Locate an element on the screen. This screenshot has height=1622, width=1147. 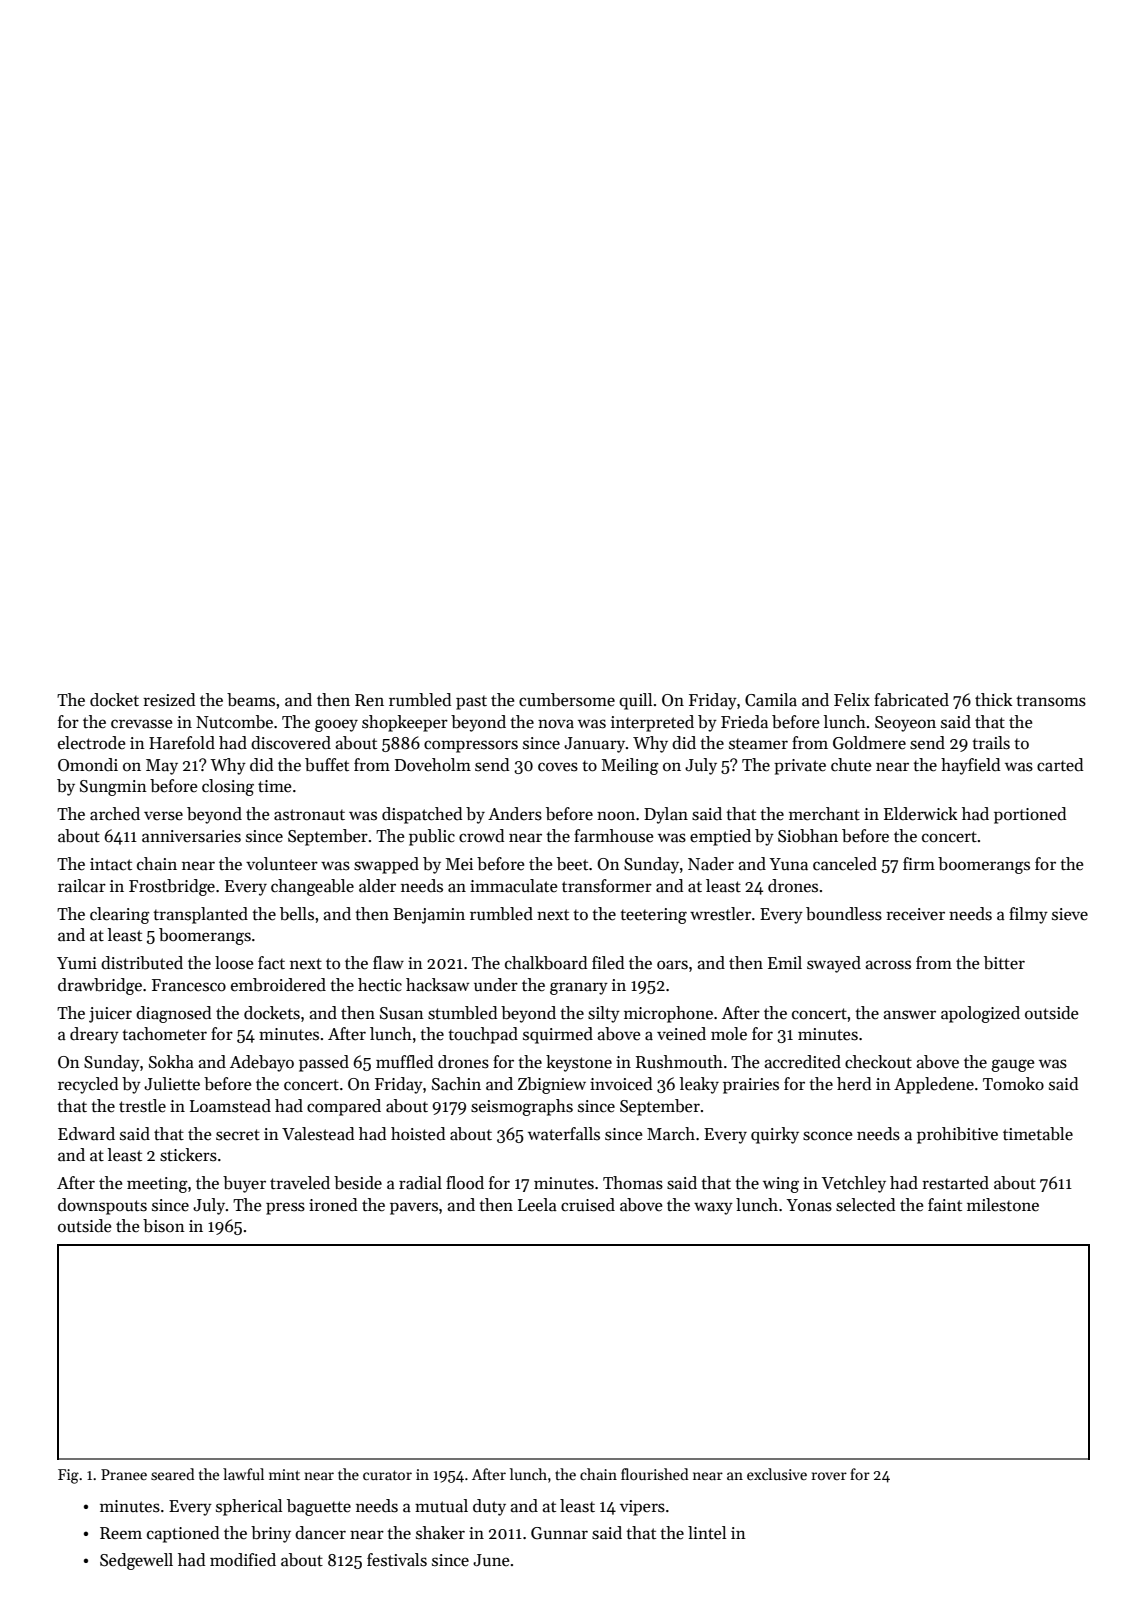
restarted is located at coordinates (955, 1183).
